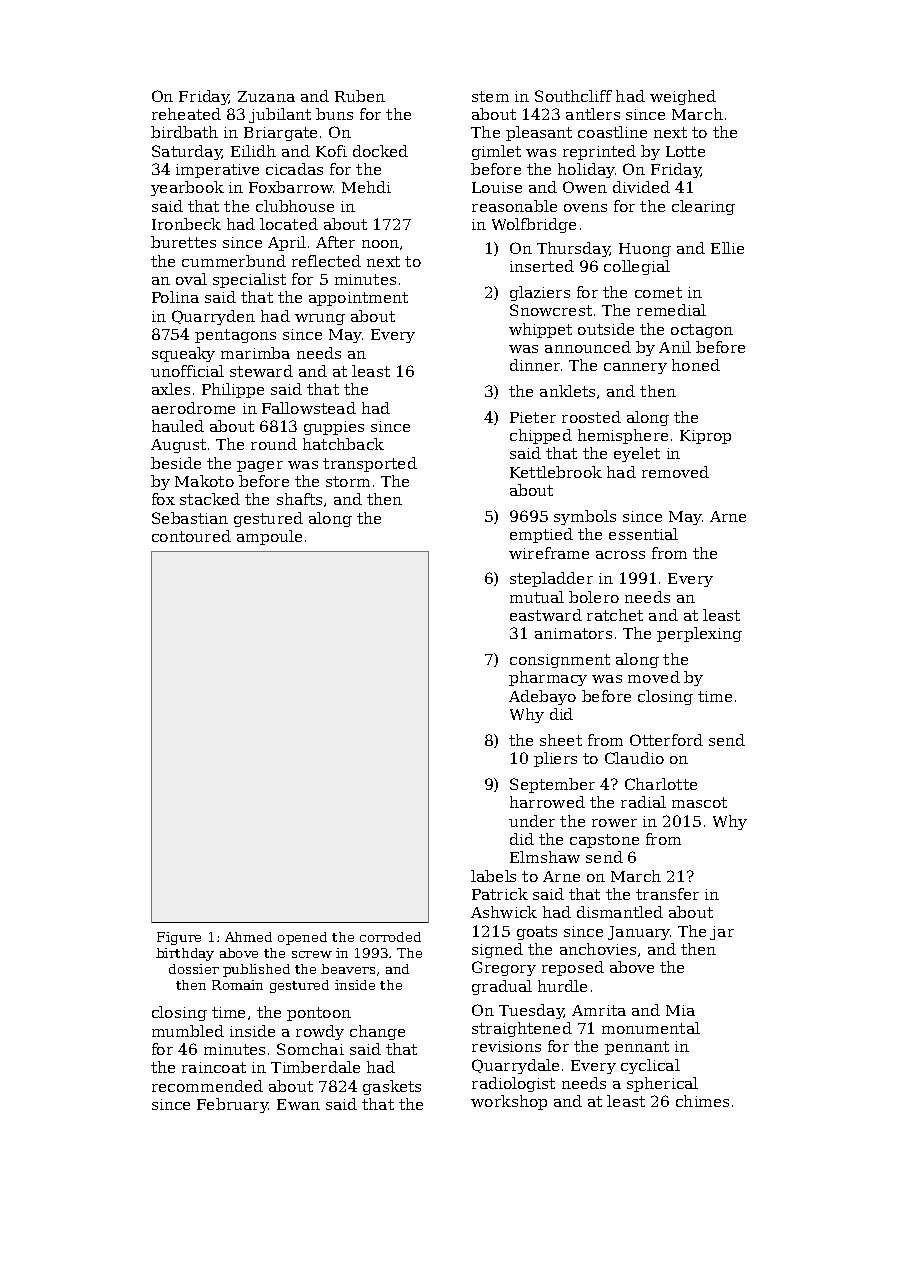  What do you see at coordinates (390, 937) in the page?
I see `corroded` at bounding box center [390, 937].
